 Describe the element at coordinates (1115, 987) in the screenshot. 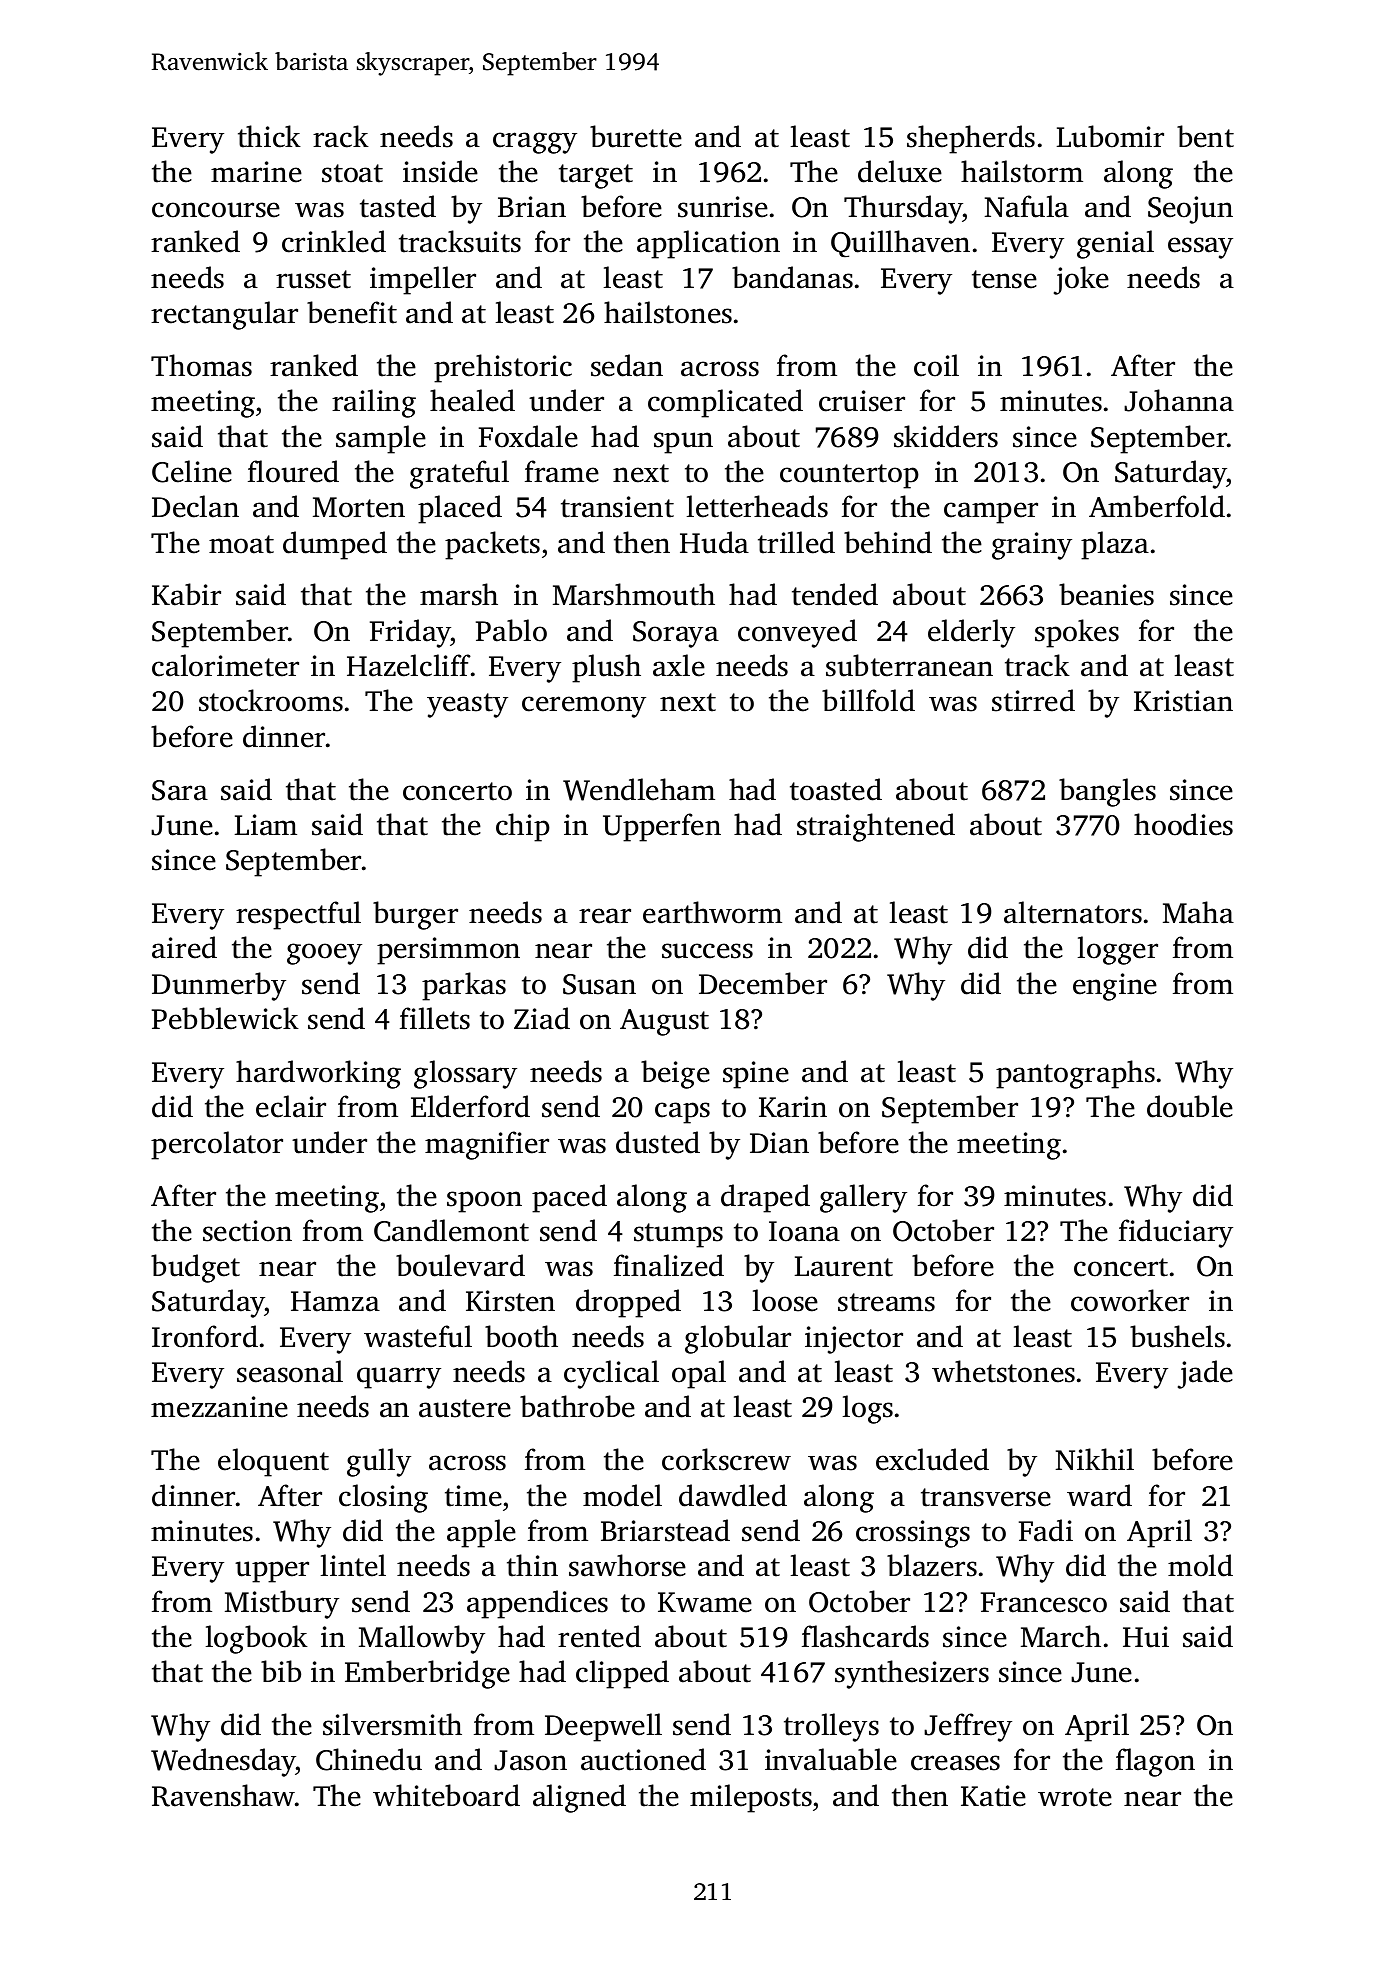

I see `engine` at that location.
